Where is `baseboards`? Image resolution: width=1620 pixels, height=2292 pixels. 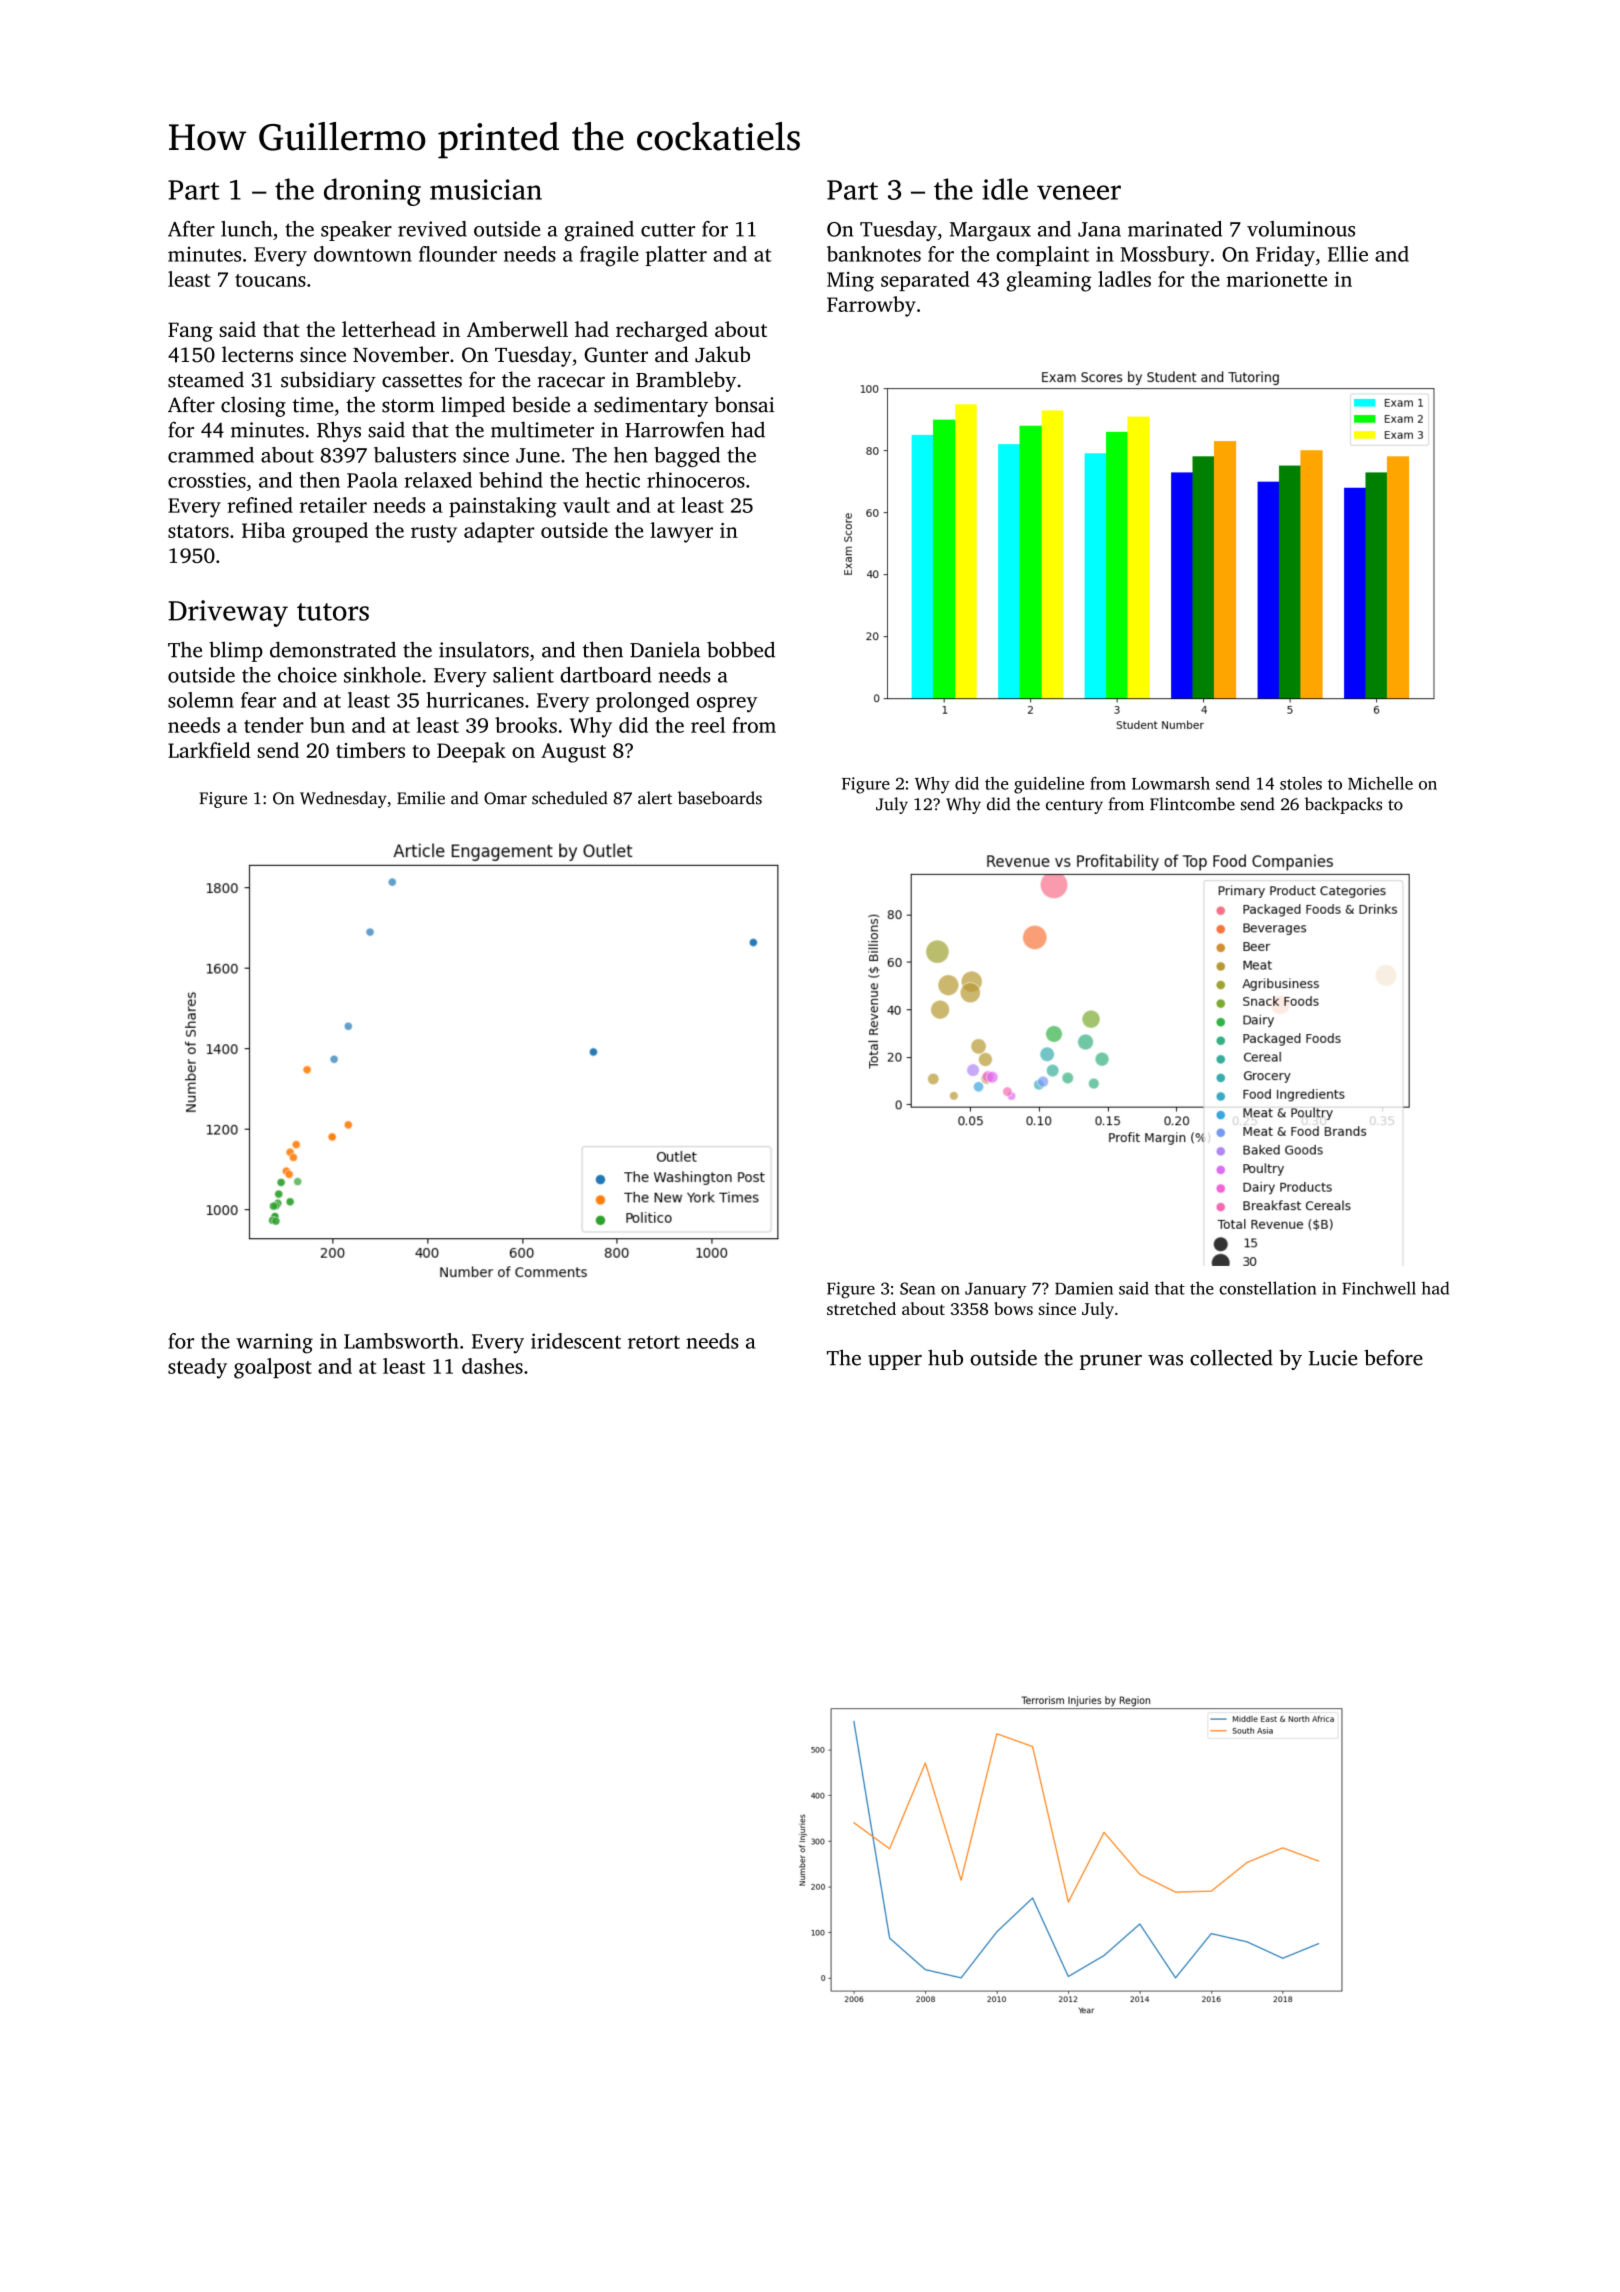
baseboards is located at coordinates (720, 798).
